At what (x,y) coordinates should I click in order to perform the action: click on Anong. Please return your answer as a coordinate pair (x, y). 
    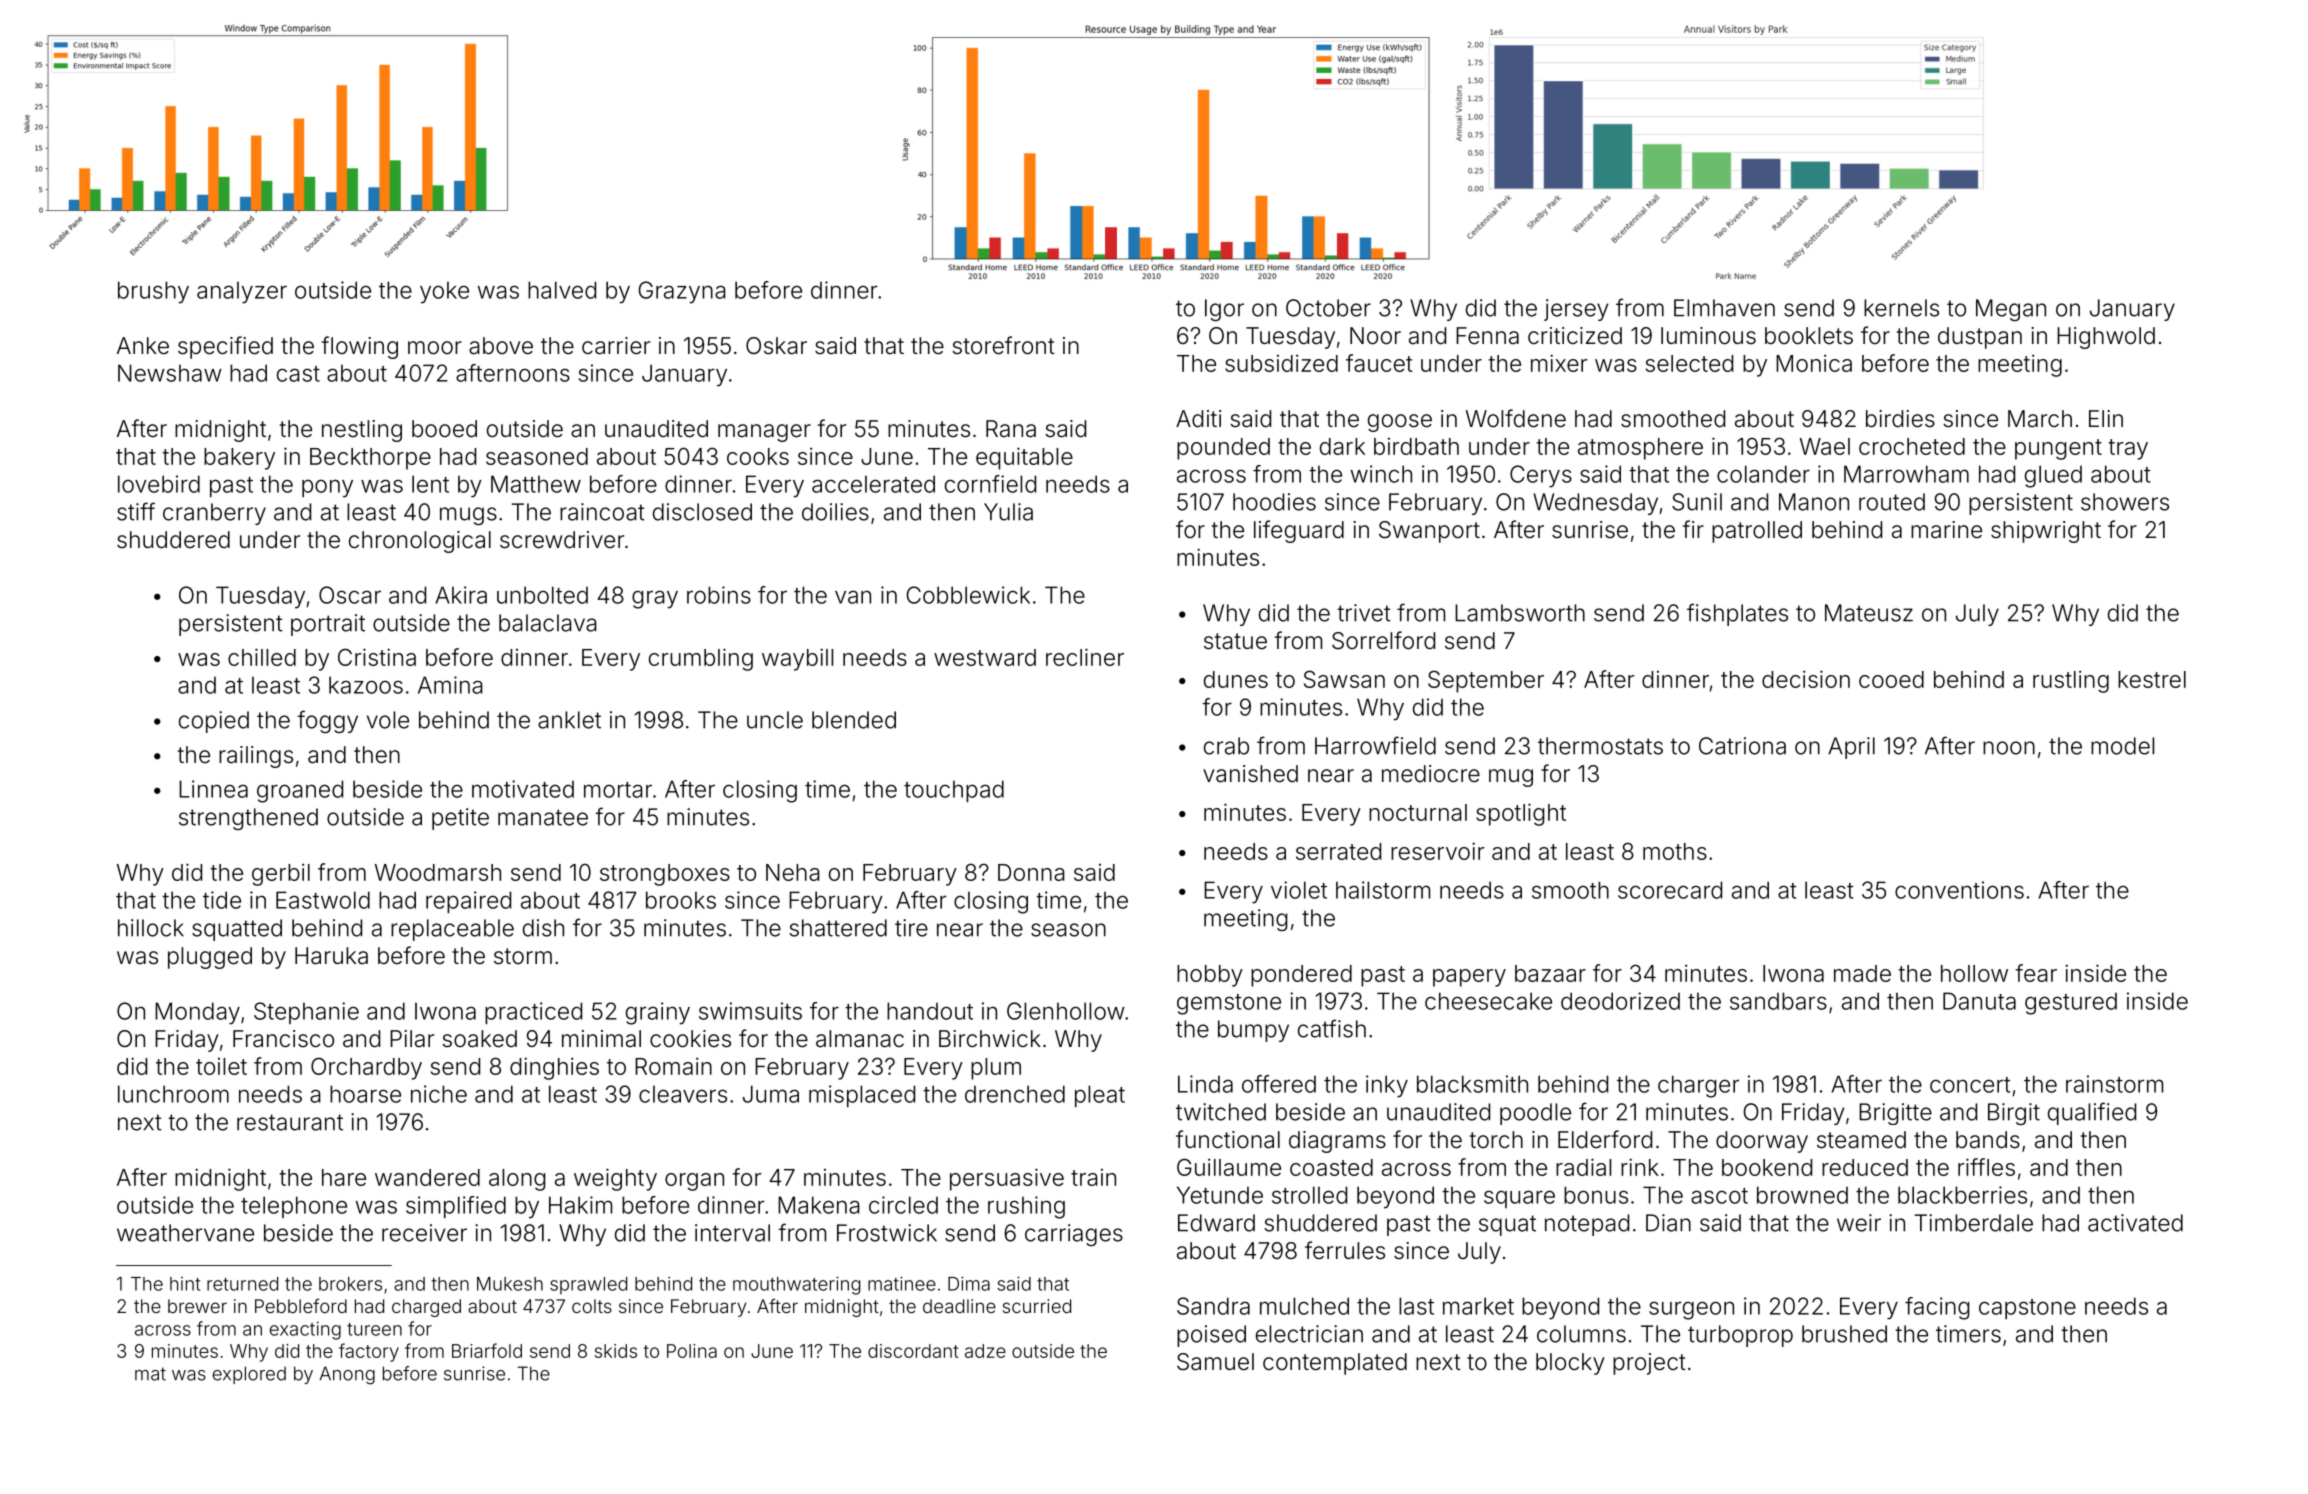
    Looking at the image, I should click on (347, 1375).
